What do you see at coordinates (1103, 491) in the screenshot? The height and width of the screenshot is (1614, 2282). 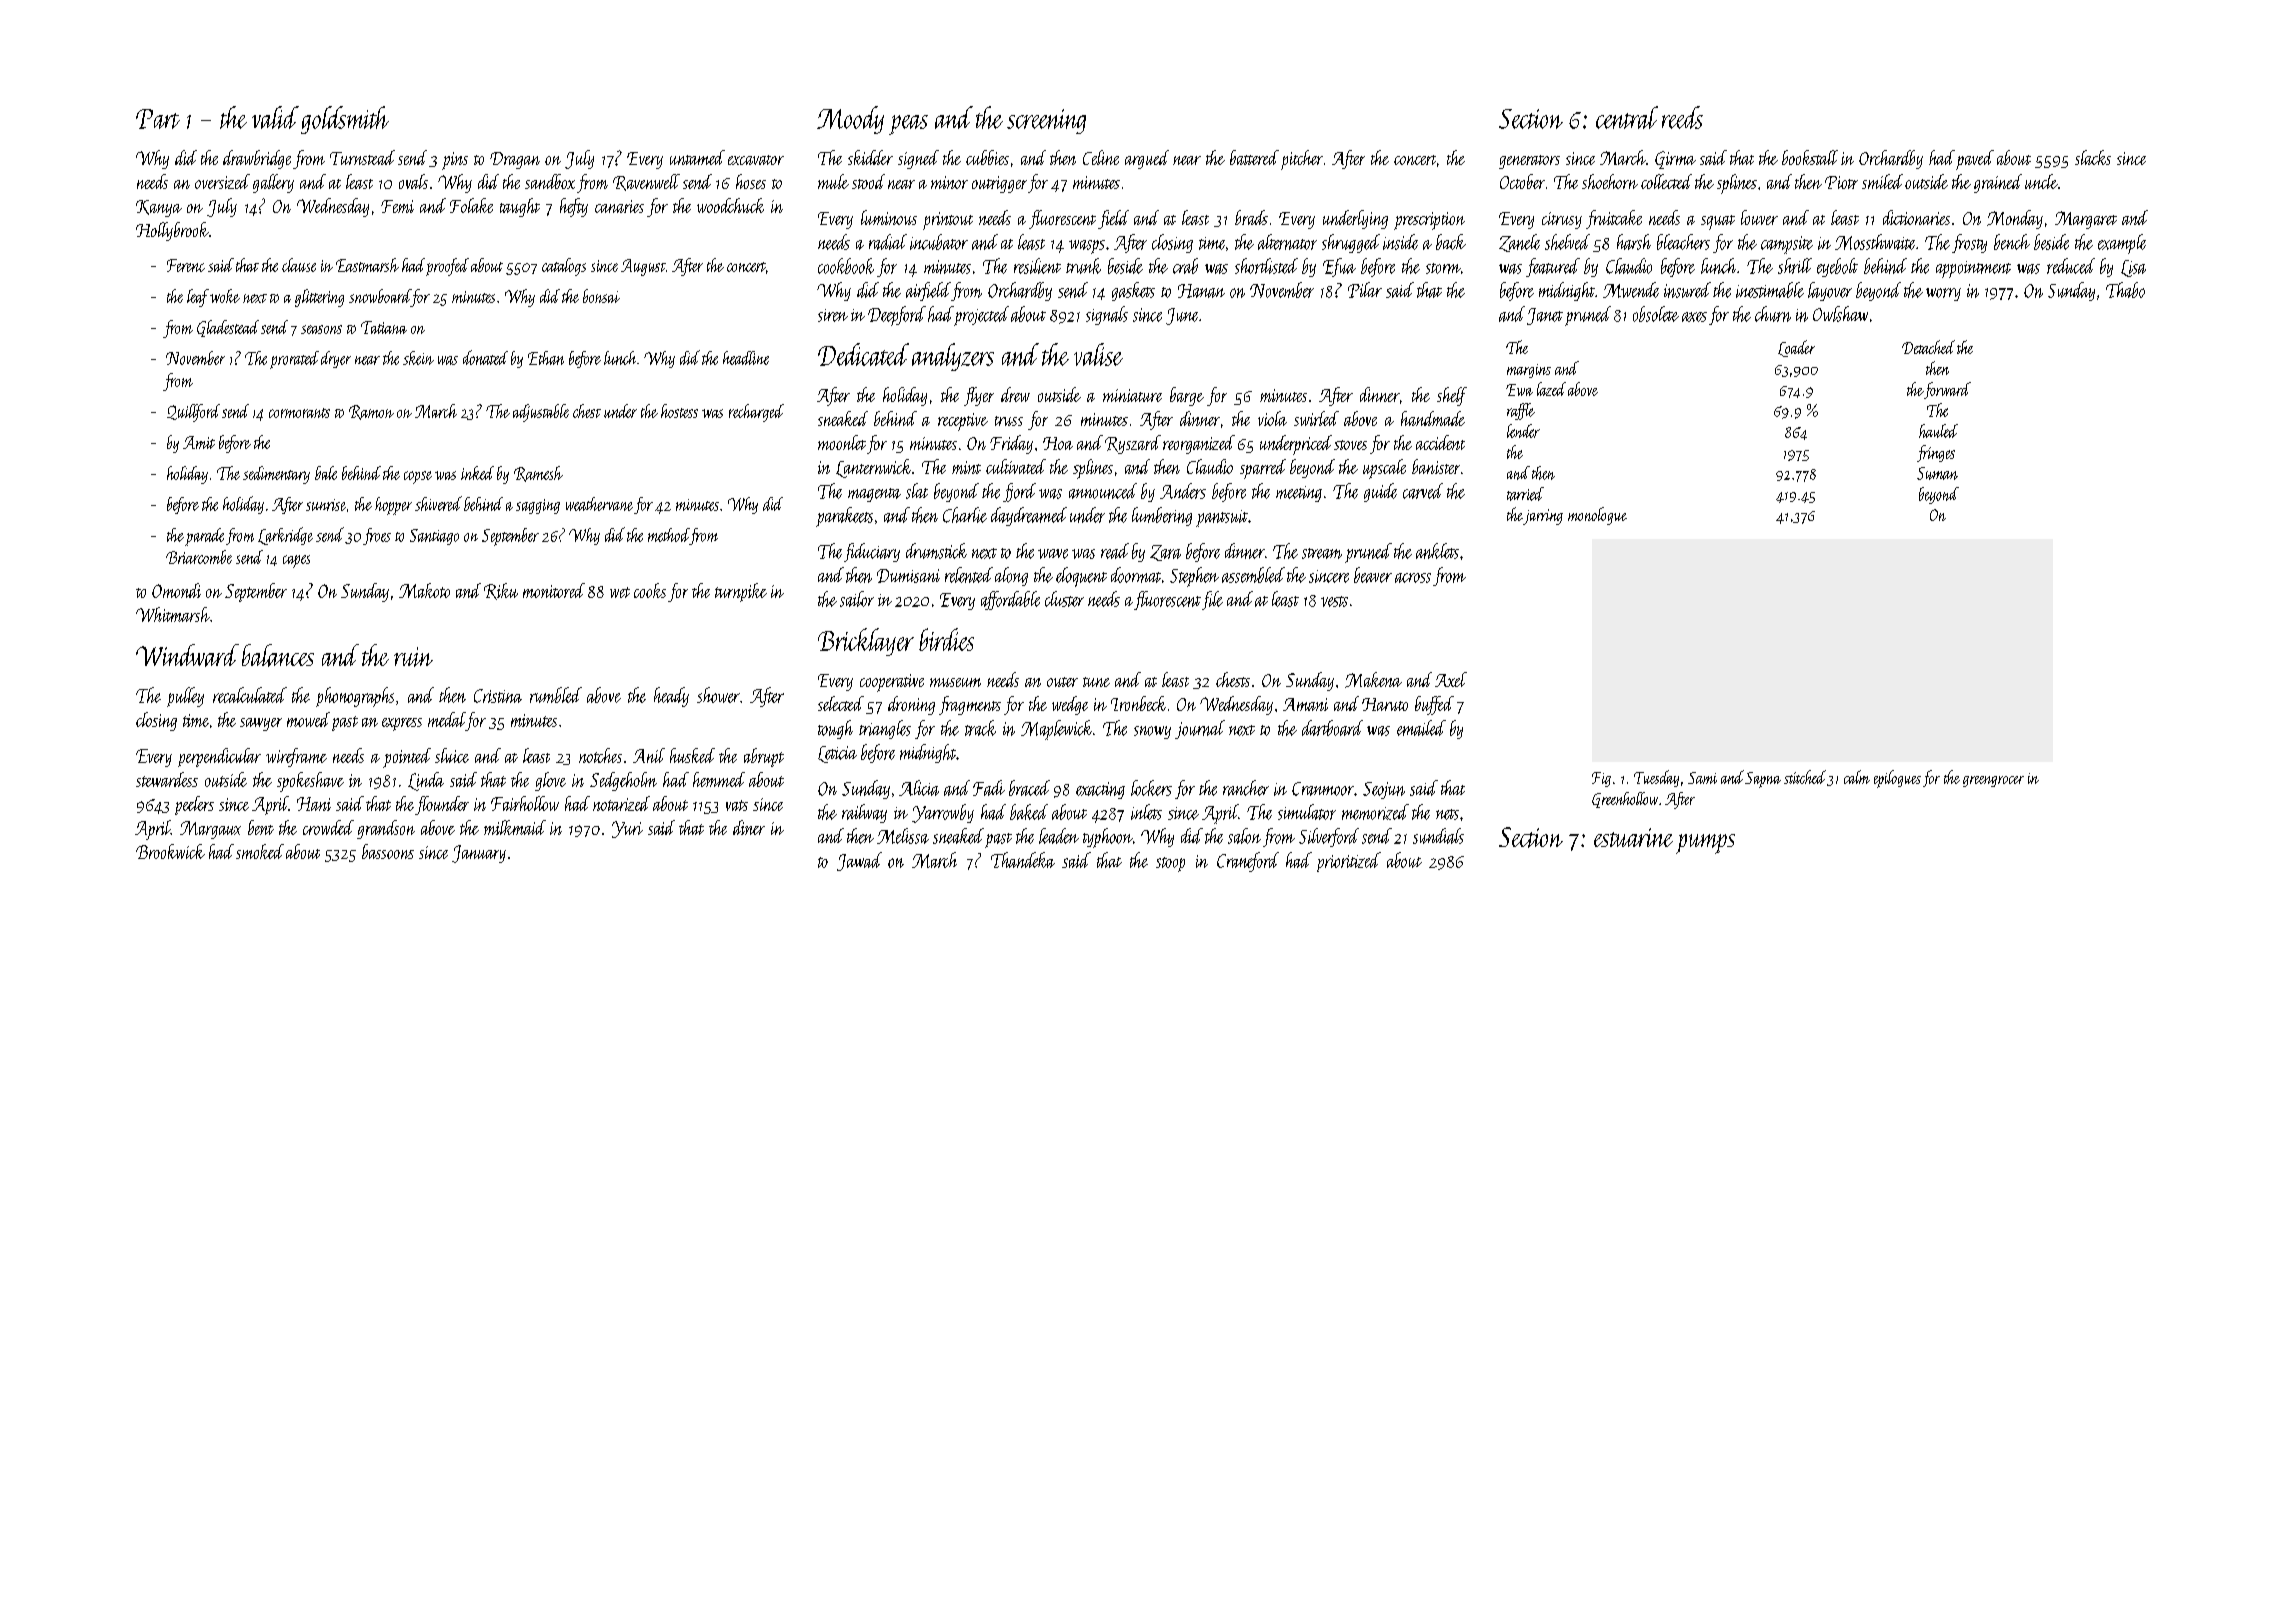 I see `announced` at bounding box center [1103, 491].
